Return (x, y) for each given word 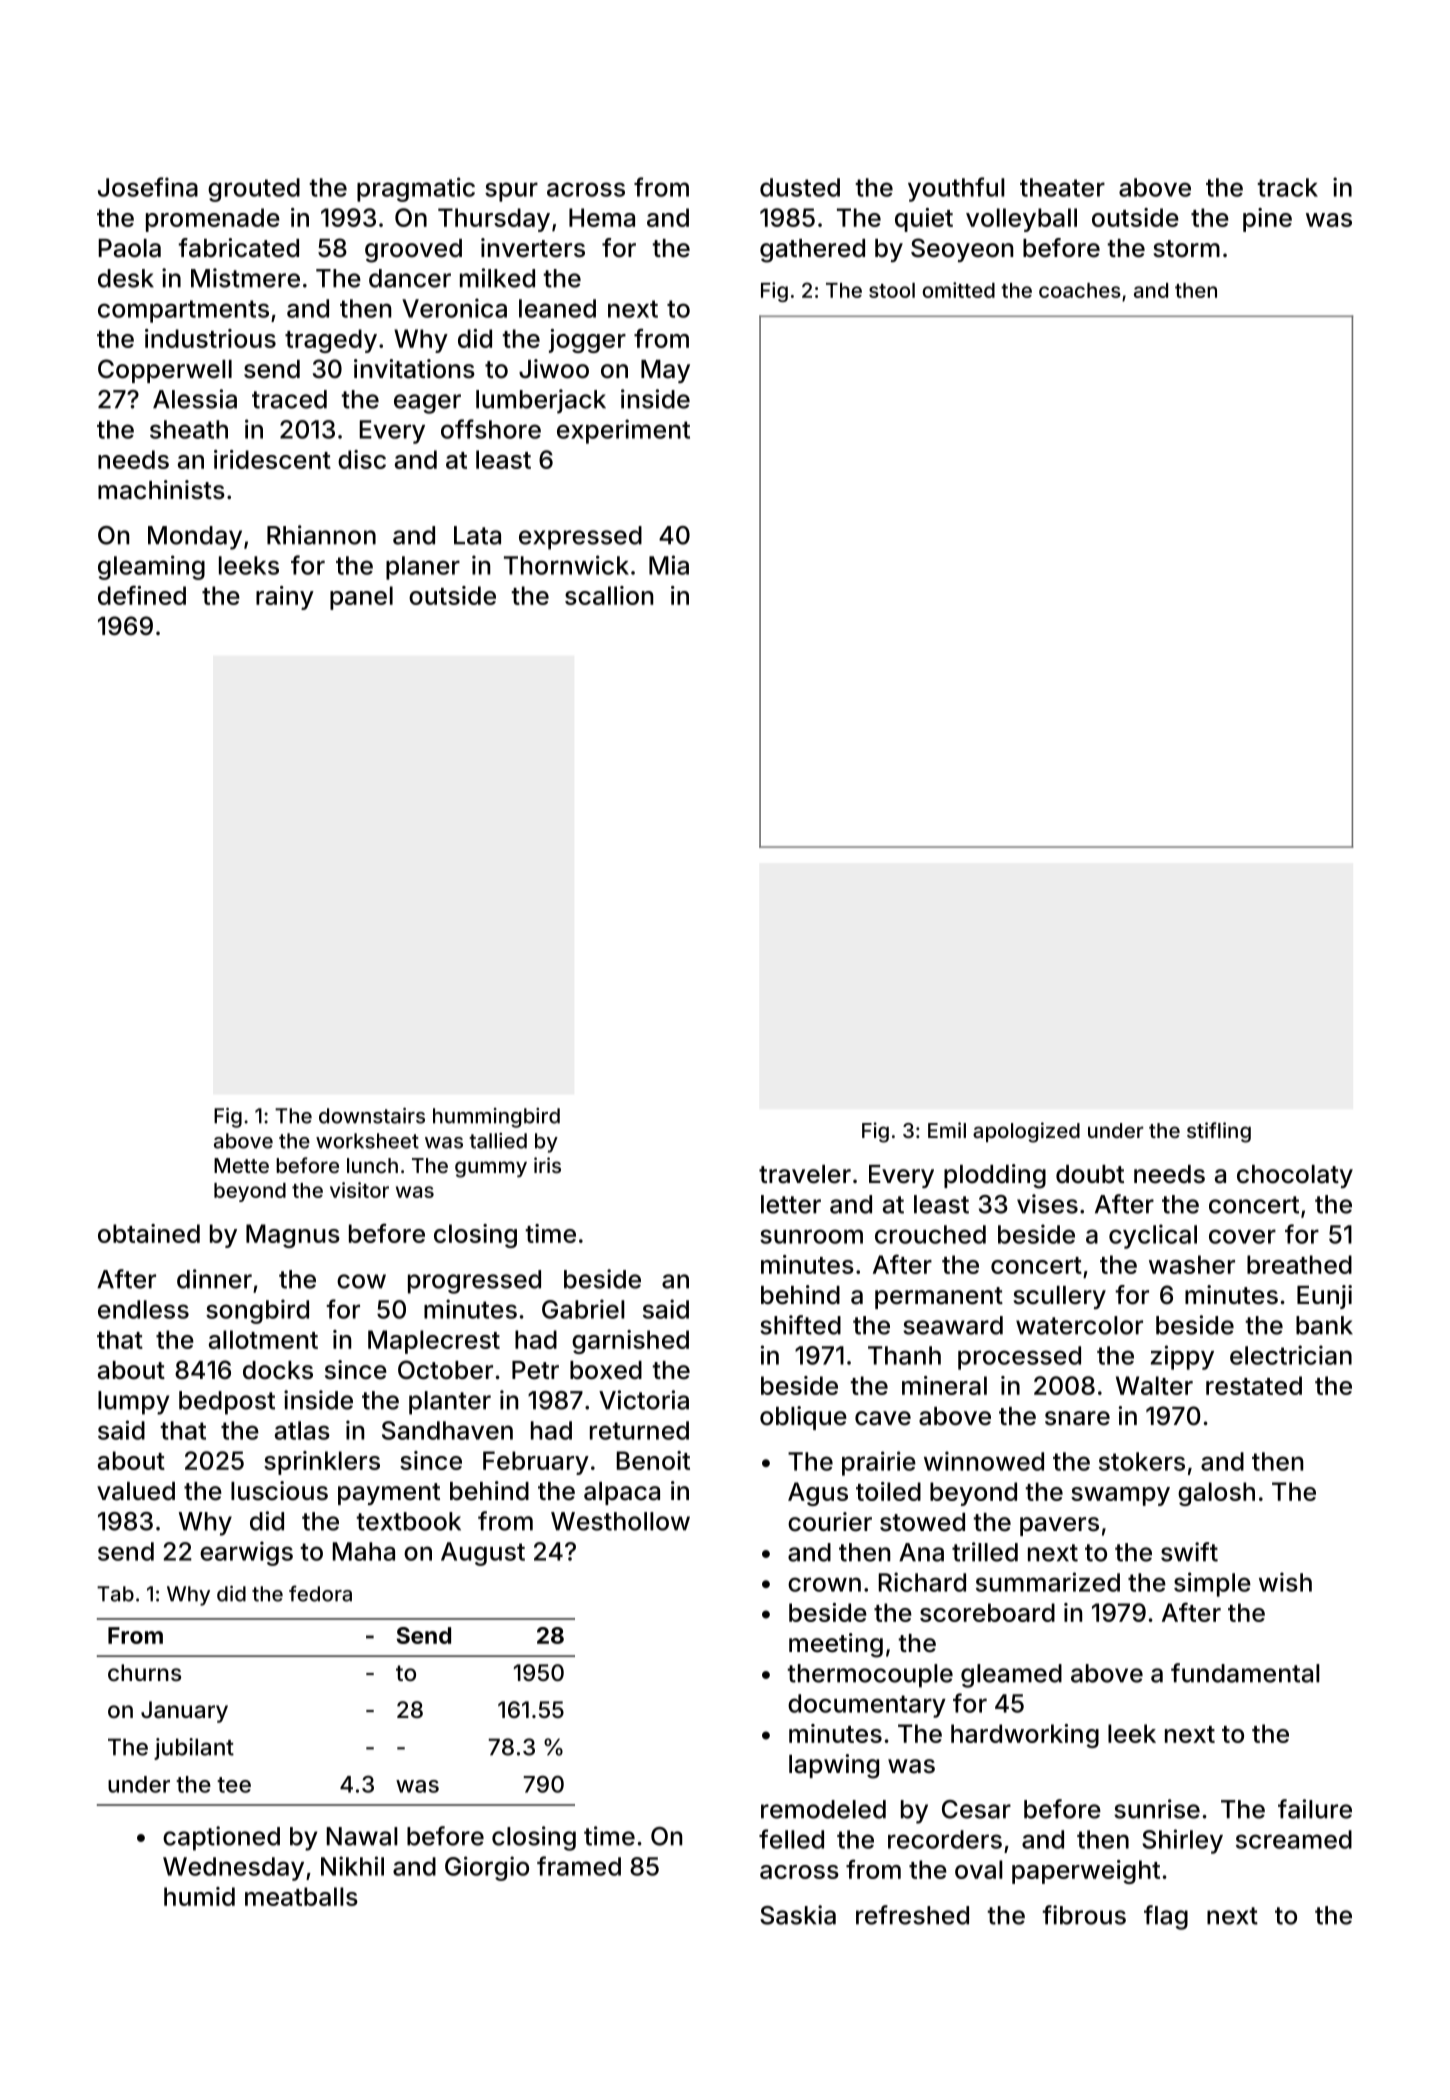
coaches (1080, 290)
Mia (669, 565)
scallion (609, 595)
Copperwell (165, 371)
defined (142, 595)
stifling (1219, 1132)
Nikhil (352, 1866)
